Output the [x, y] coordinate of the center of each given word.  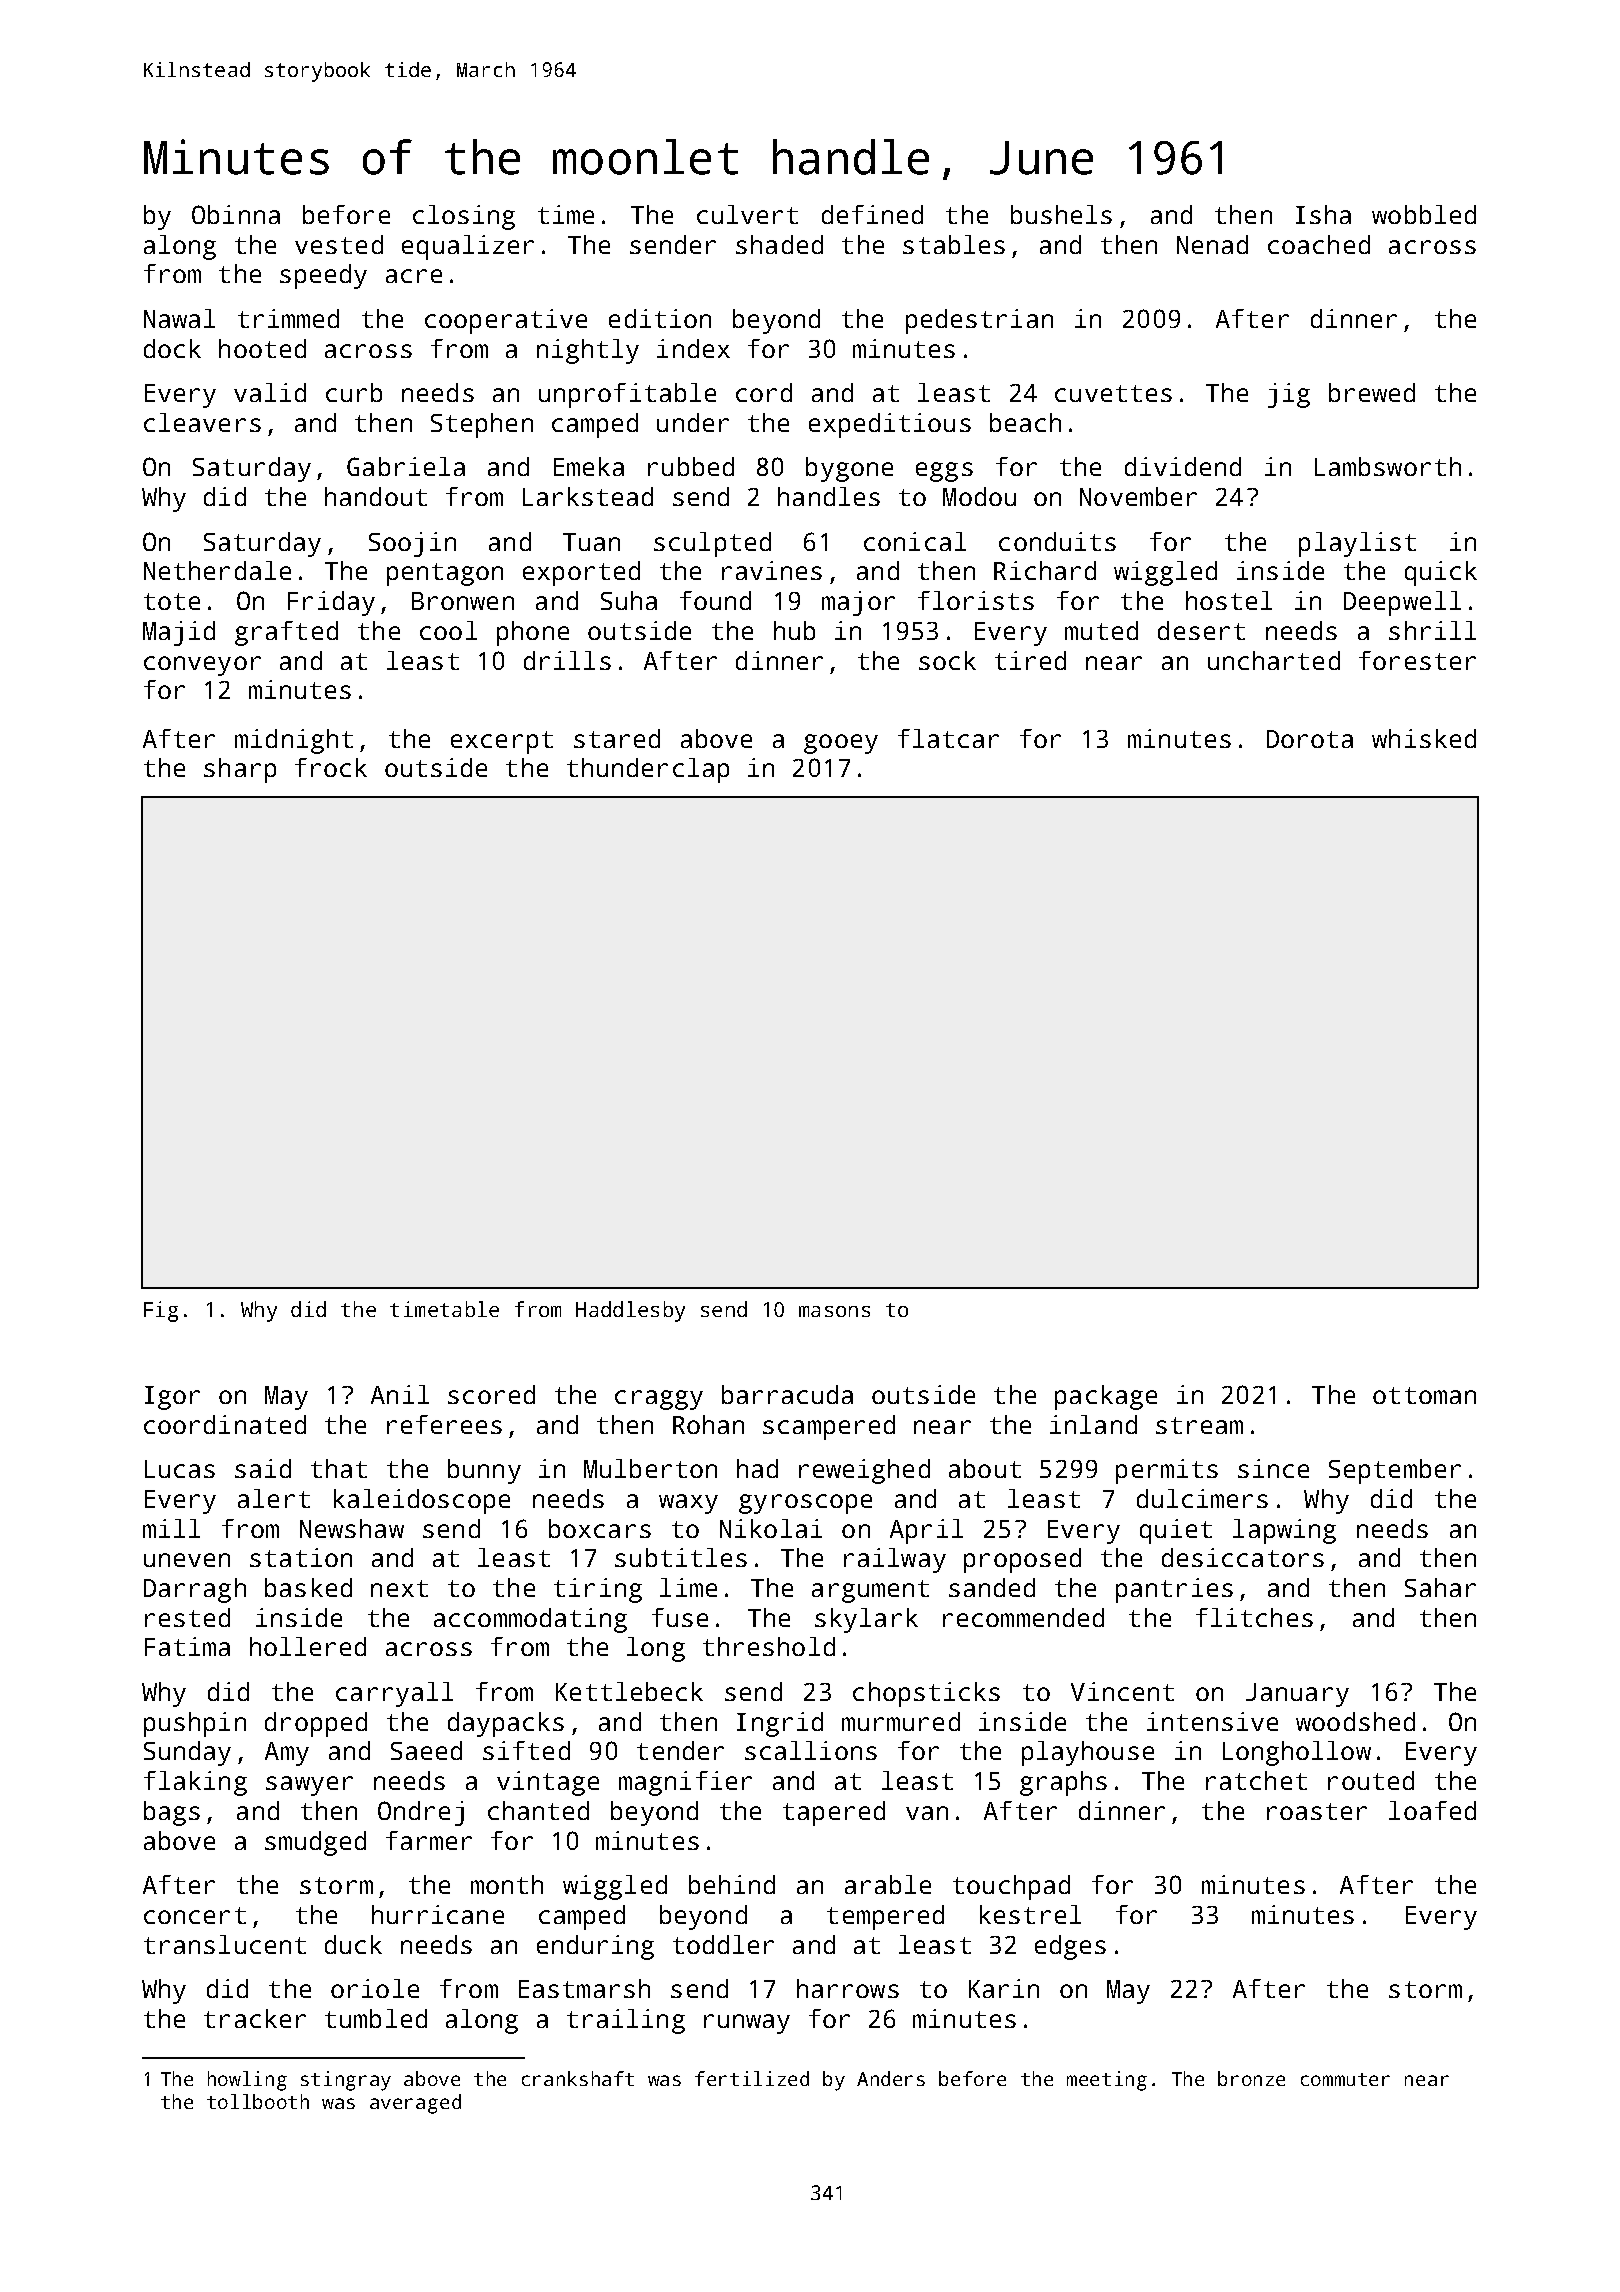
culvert [747, 214]
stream [1199, 1425]
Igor [172, 1398]
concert [195, 1915]
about [985, 1468]
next [399, 1588]
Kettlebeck [629, 1691]
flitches [1254, 1617]
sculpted [712, 544]
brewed [1372, 392]
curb [354, 392]
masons [834, 1311]
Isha [1323, 214]
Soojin [412, 544]
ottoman [1424, 1395]
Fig [161, 1311]
